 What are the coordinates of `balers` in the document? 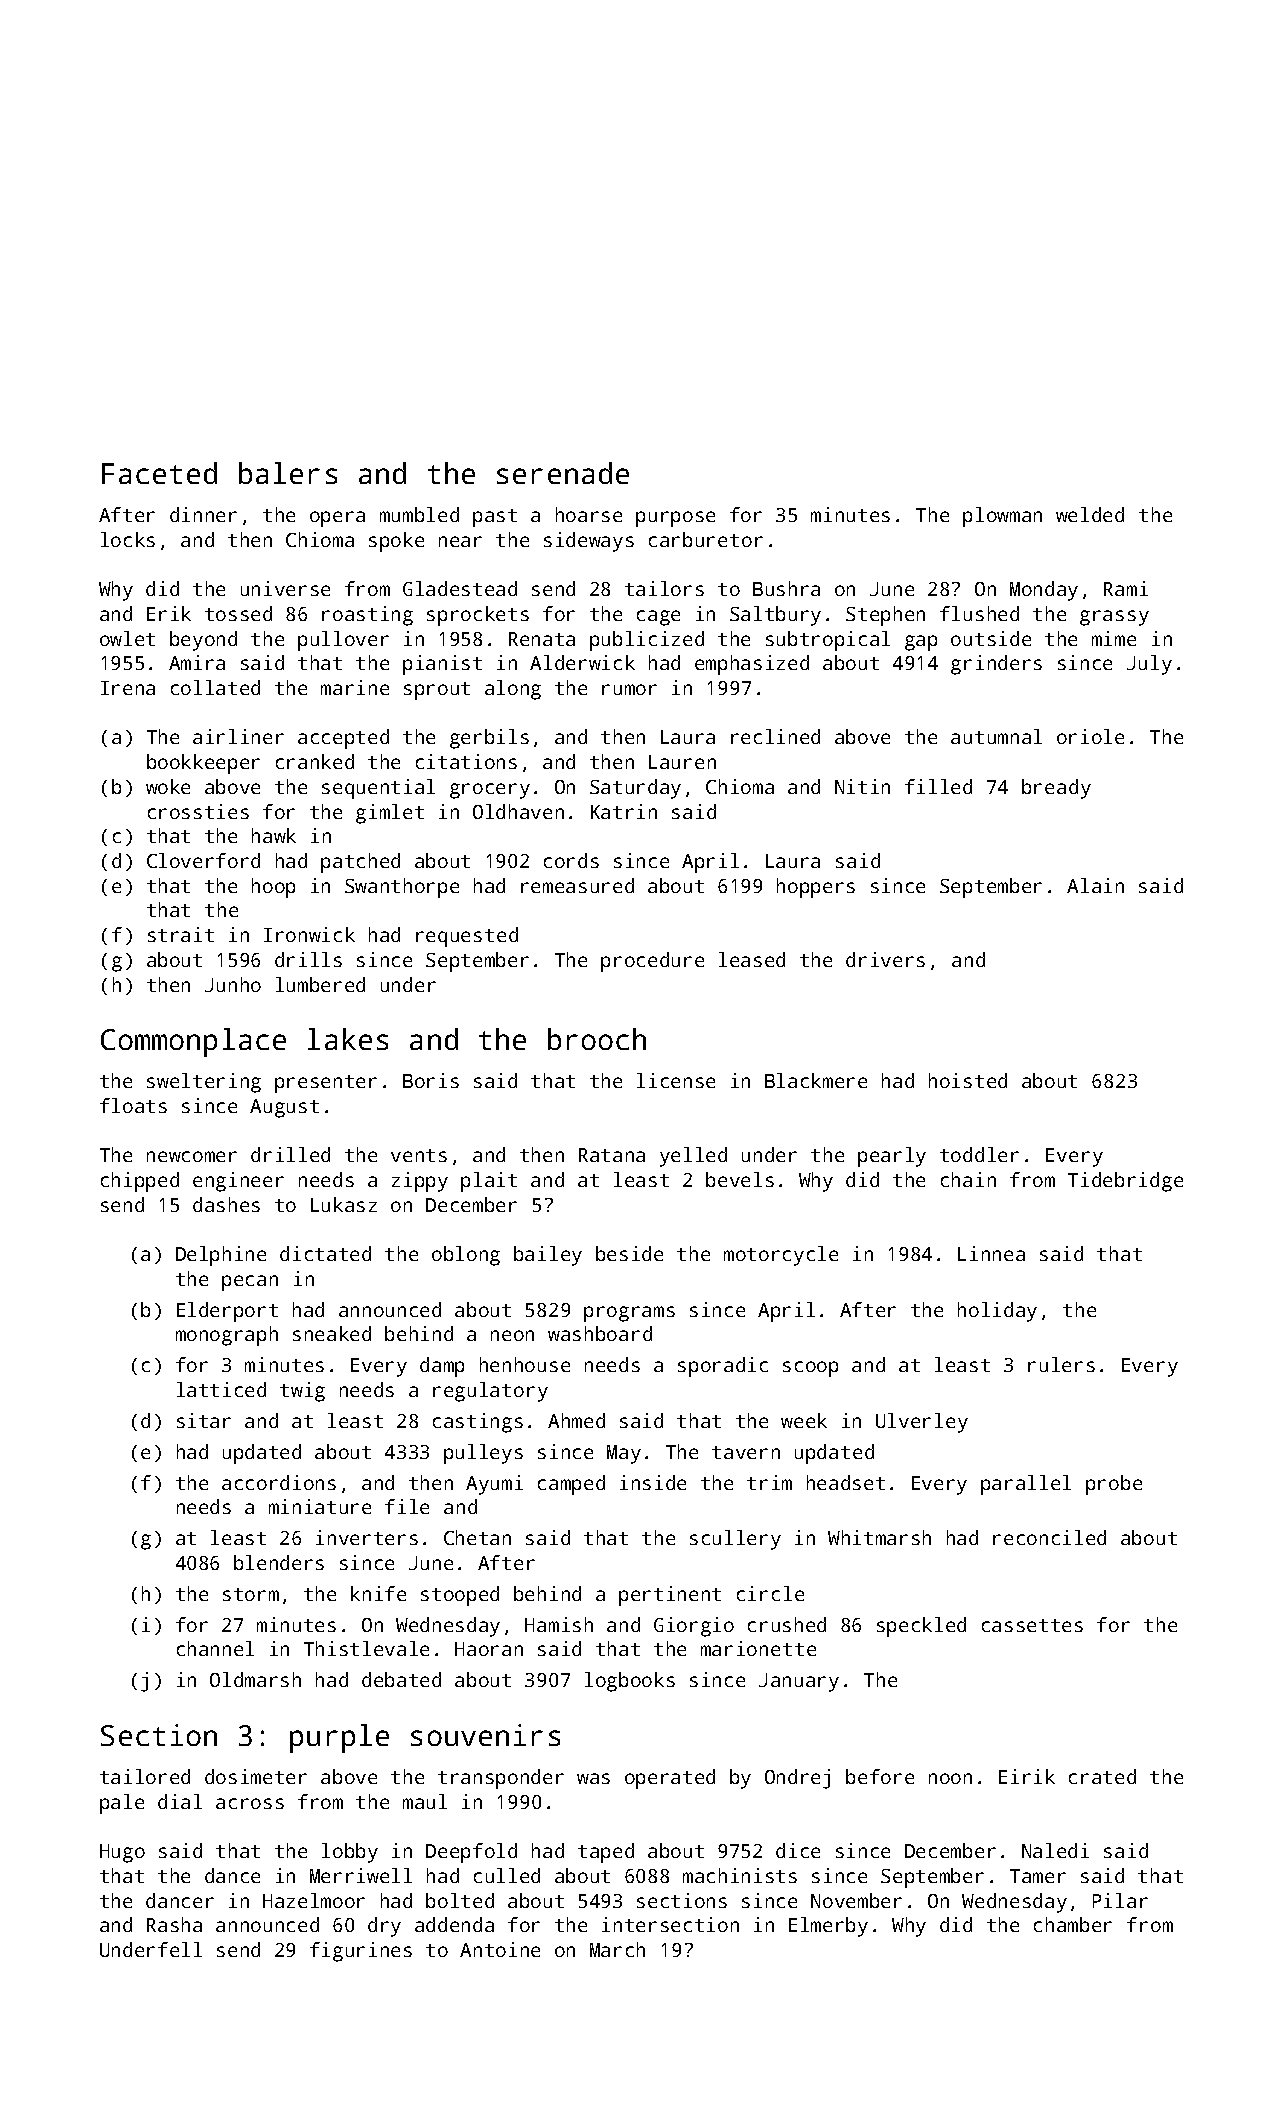 It's located at (288, 473).
